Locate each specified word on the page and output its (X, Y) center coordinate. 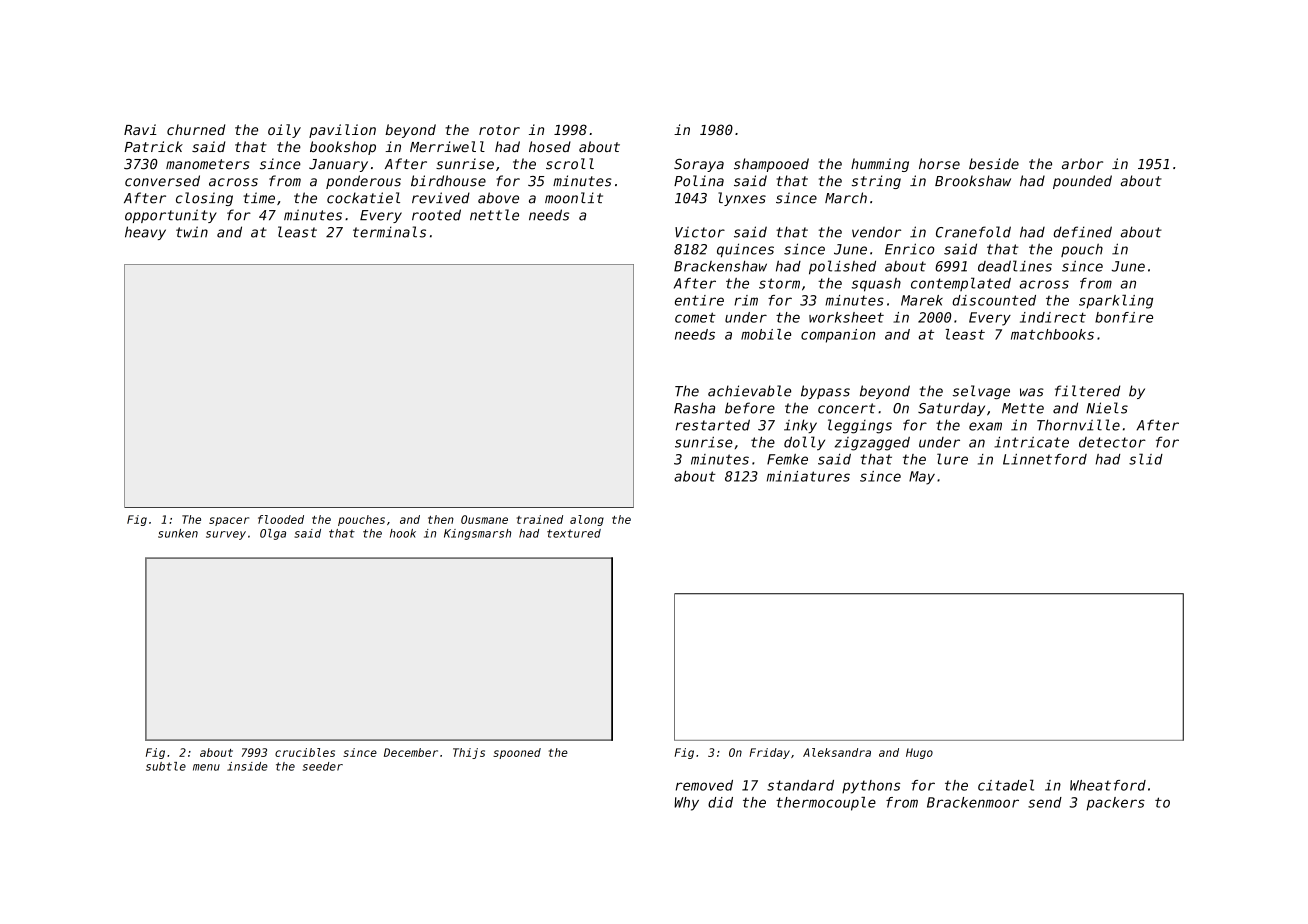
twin (192, 232)
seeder (323, 766)
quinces (745, 250)
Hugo (919, 753)
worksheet (846, 317)
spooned (517, 753)
